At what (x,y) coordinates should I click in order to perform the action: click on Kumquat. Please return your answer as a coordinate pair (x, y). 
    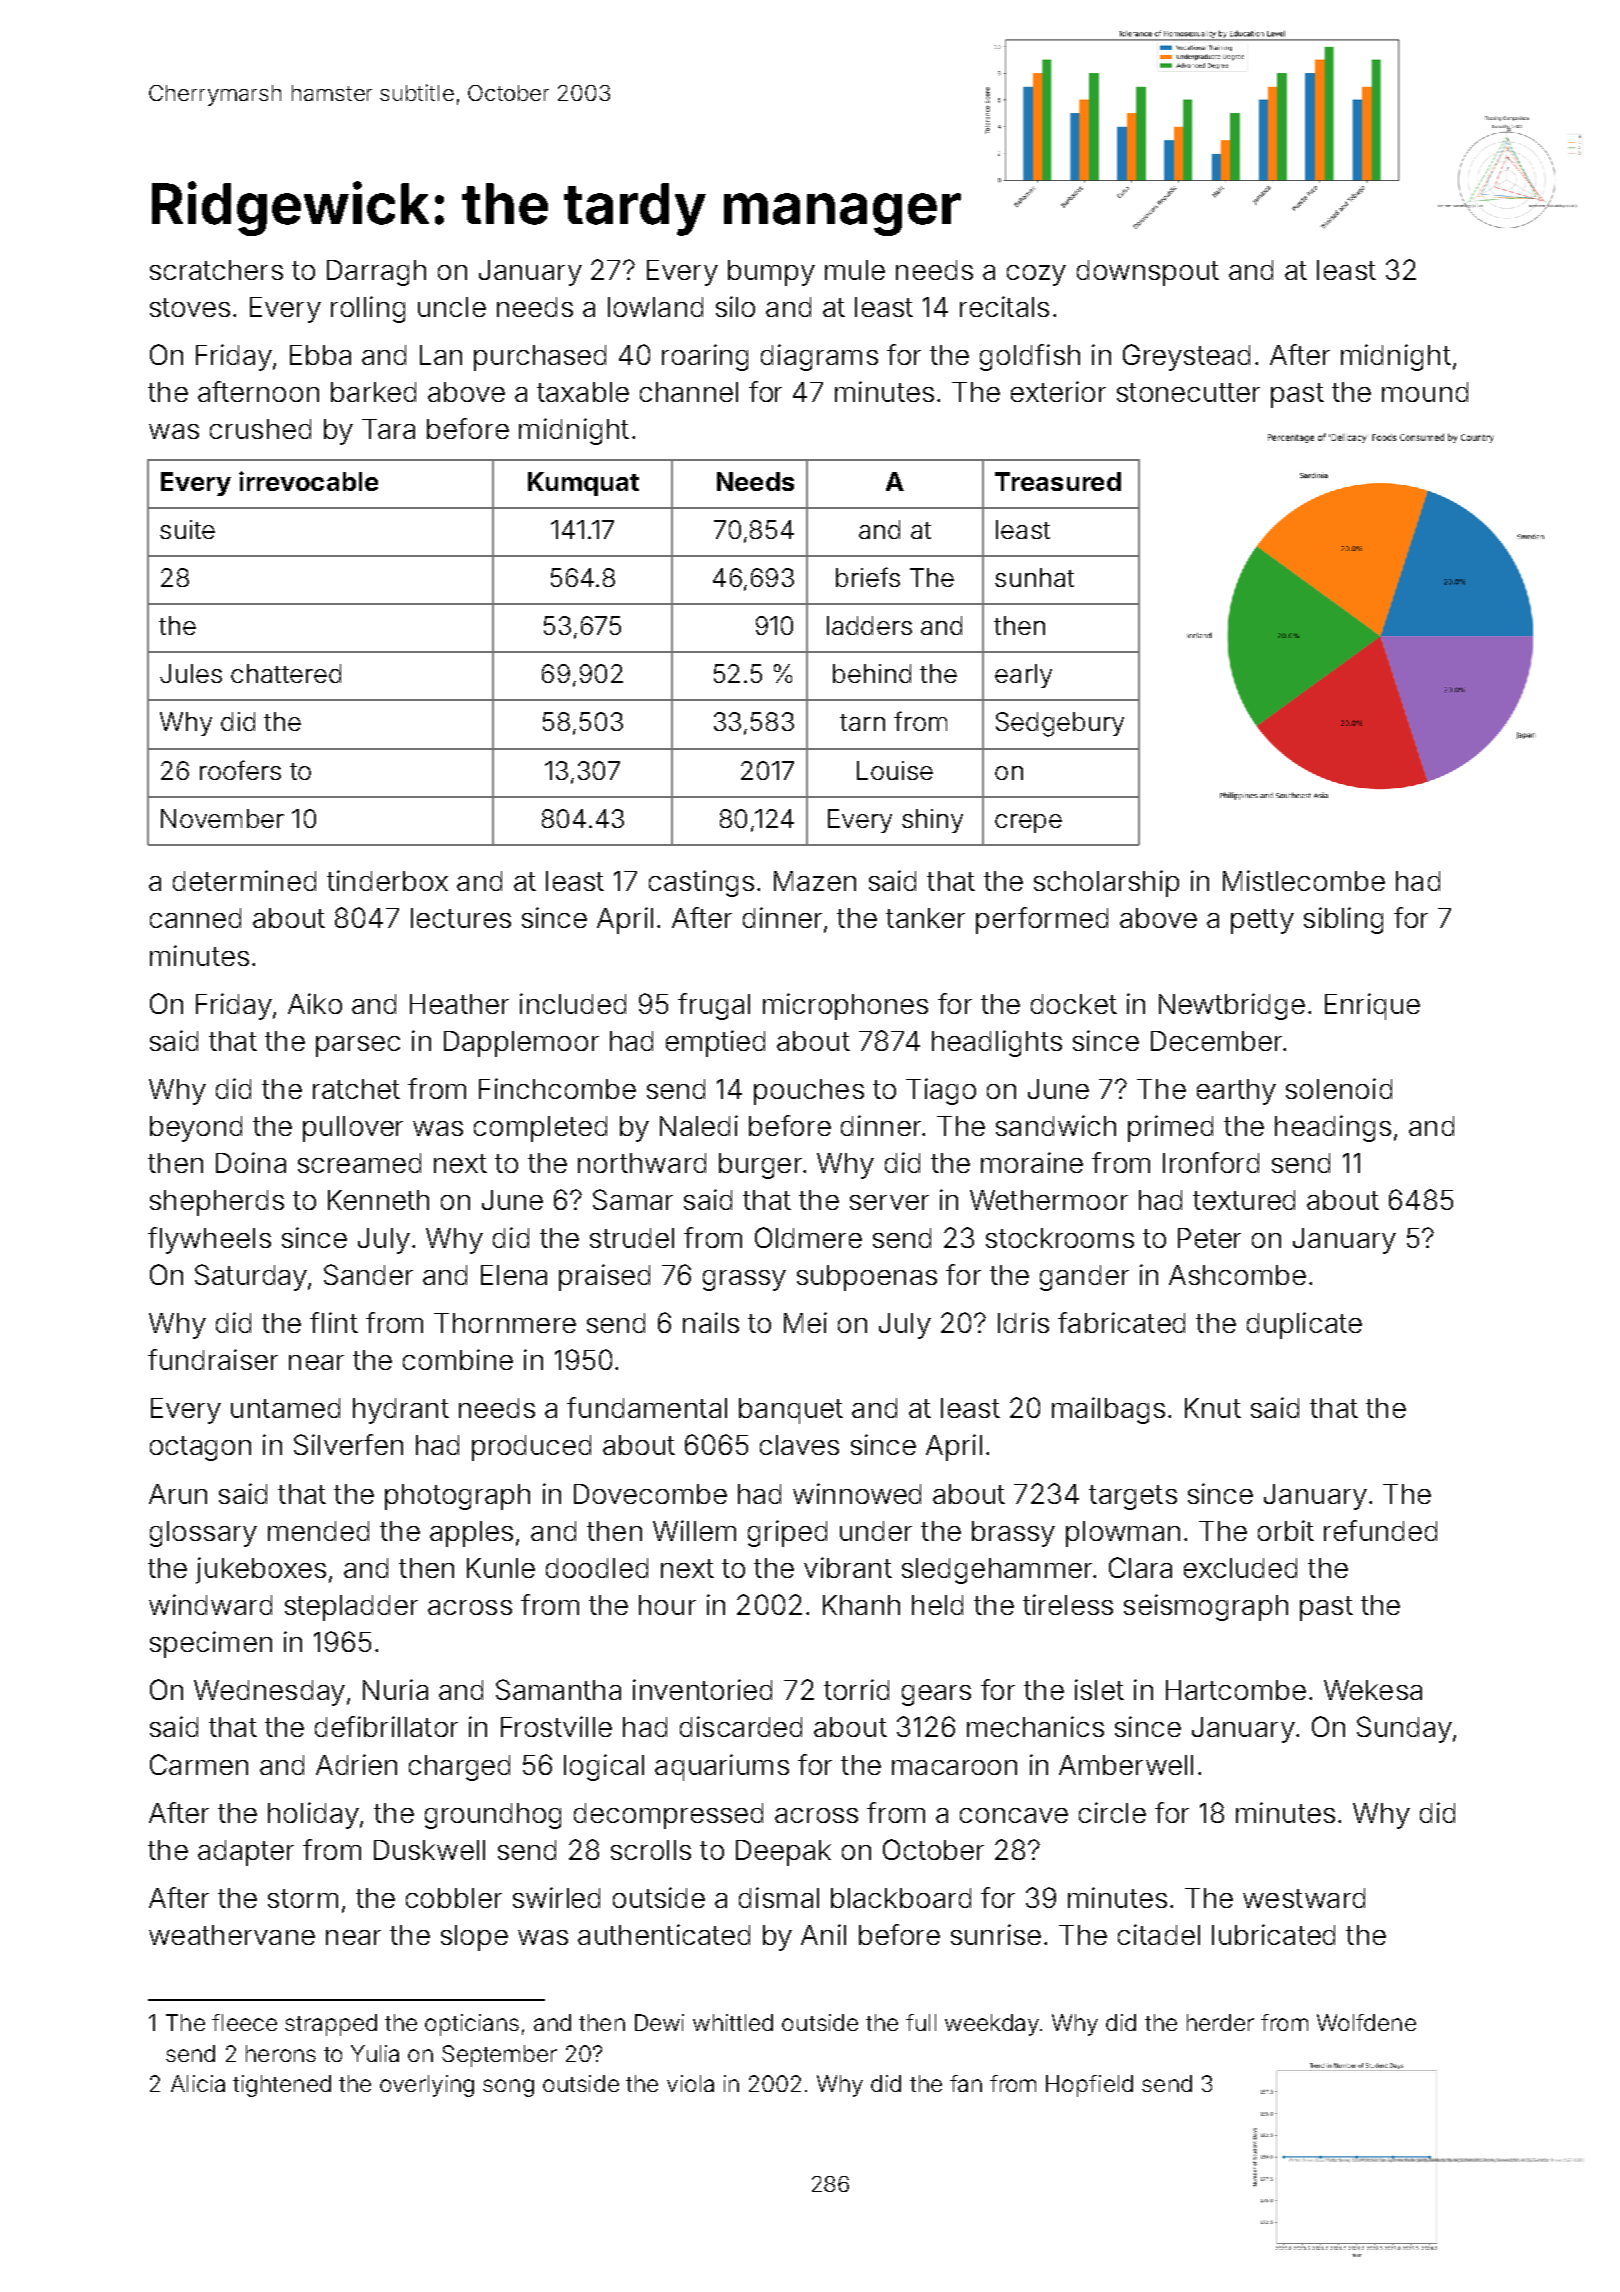
    Looking at the image, I should click on (583, 484).
